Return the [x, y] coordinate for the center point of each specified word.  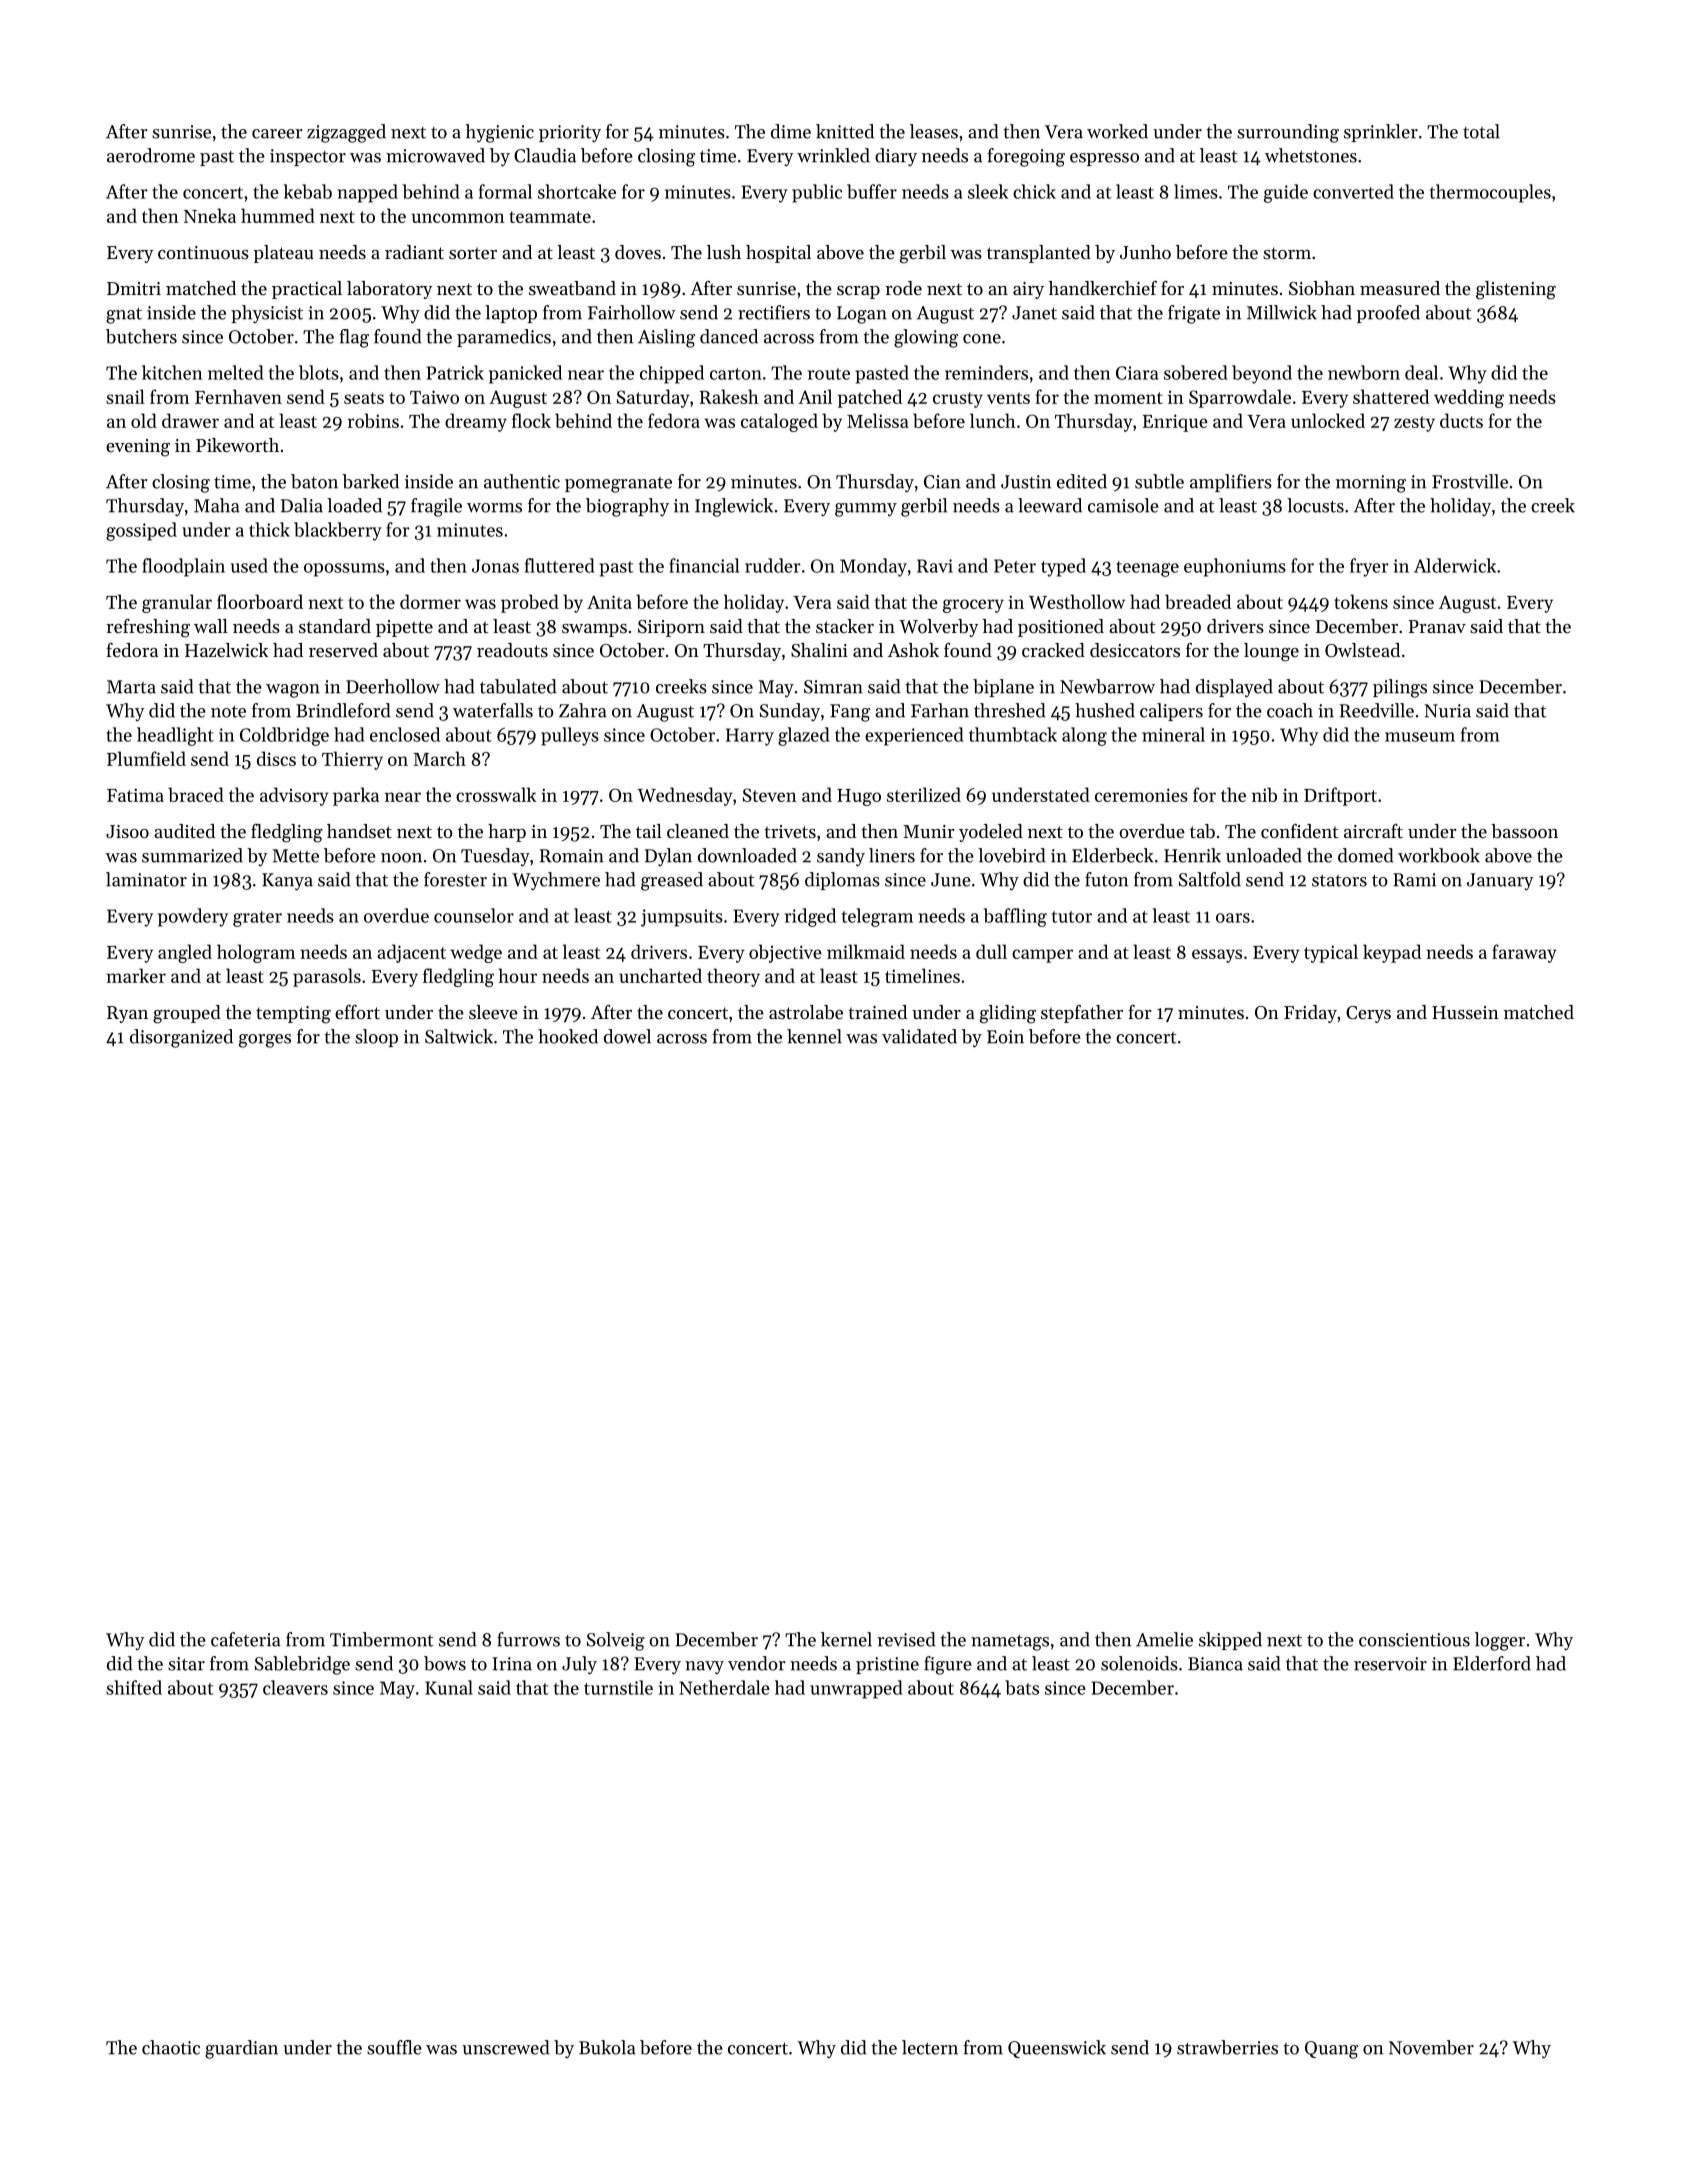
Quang [1331, 2050]
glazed [804, 736]
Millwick [1282, 312]
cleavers [295, 1687]
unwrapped [856, 1689]
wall [211, 626]
